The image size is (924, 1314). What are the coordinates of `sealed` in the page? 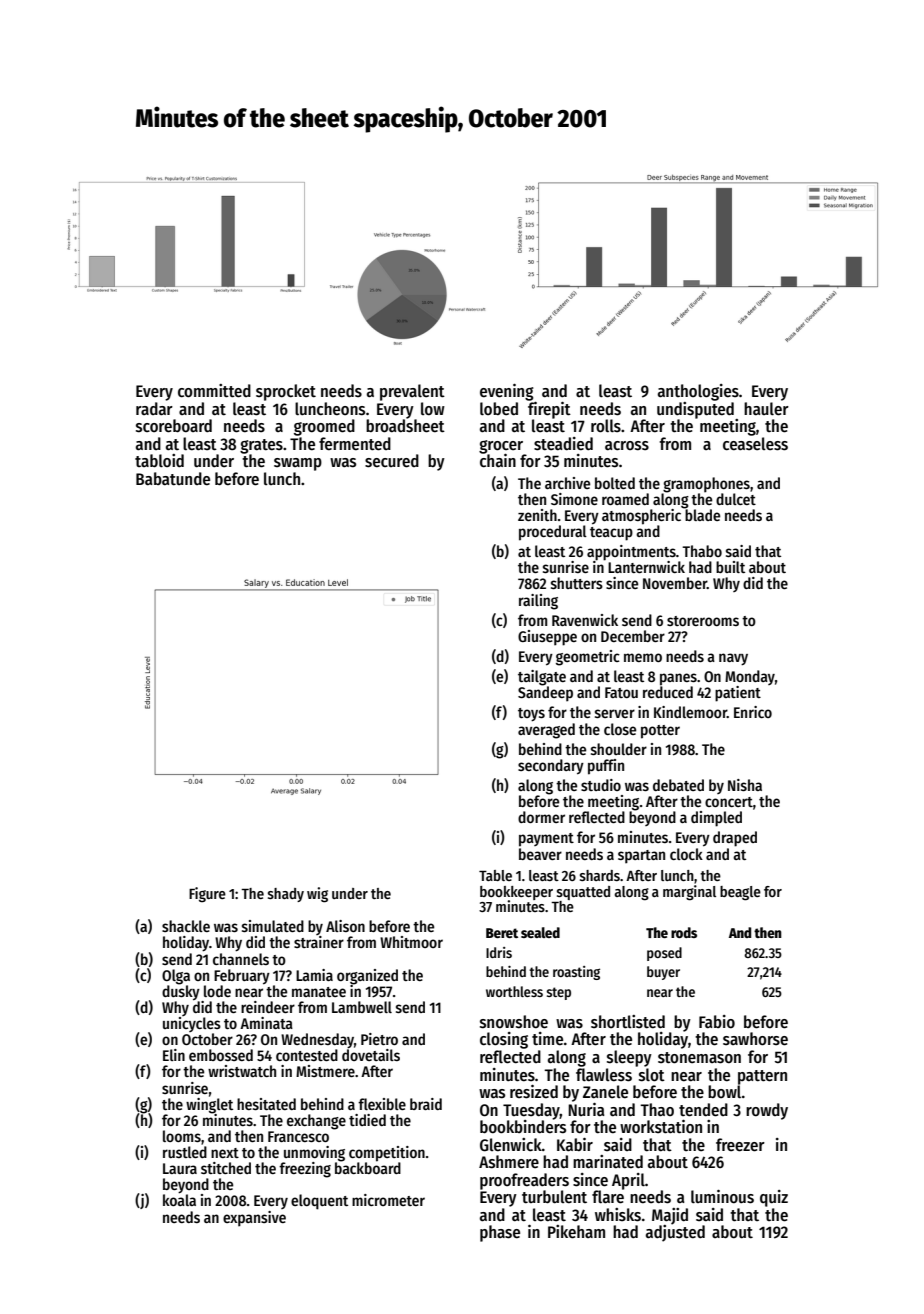 It's located at (540, 932).
